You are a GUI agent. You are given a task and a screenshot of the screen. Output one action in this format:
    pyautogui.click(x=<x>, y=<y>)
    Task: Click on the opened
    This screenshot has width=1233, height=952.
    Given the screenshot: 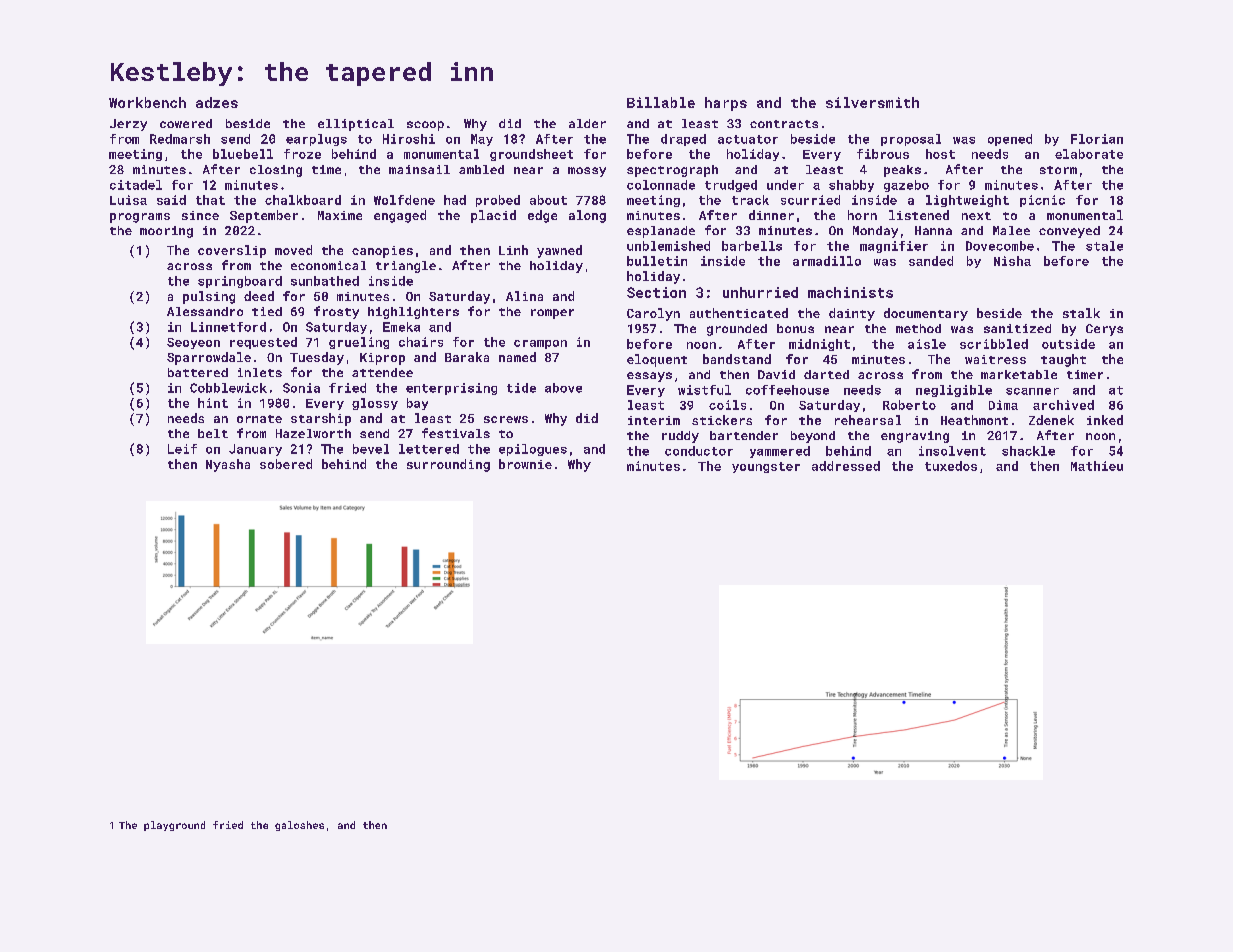 What is the action you would take?
    pyautogui.click(x=1010, y=140)
